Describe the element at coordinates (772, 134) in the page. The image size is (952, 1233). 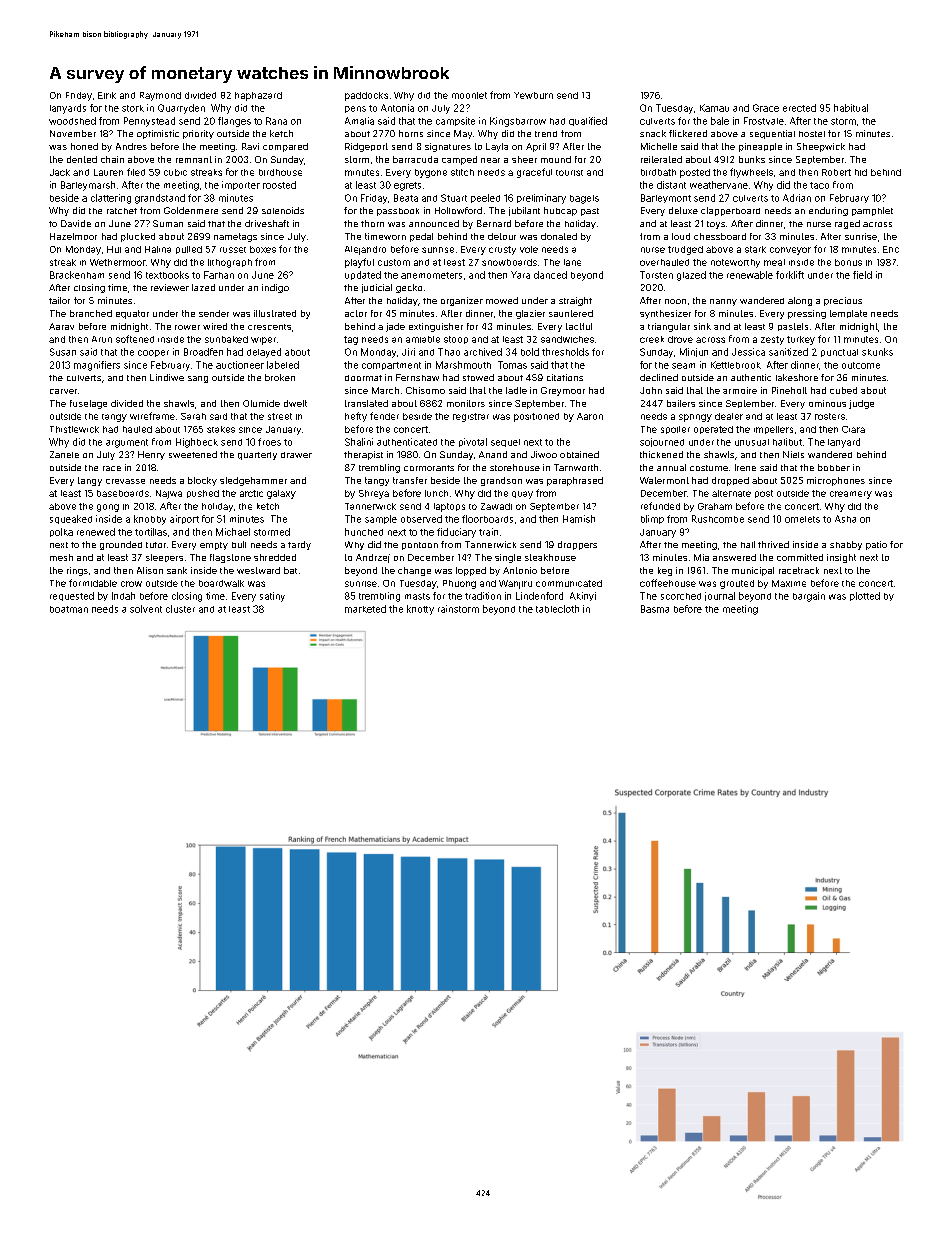
I see `sequential` at that location.
